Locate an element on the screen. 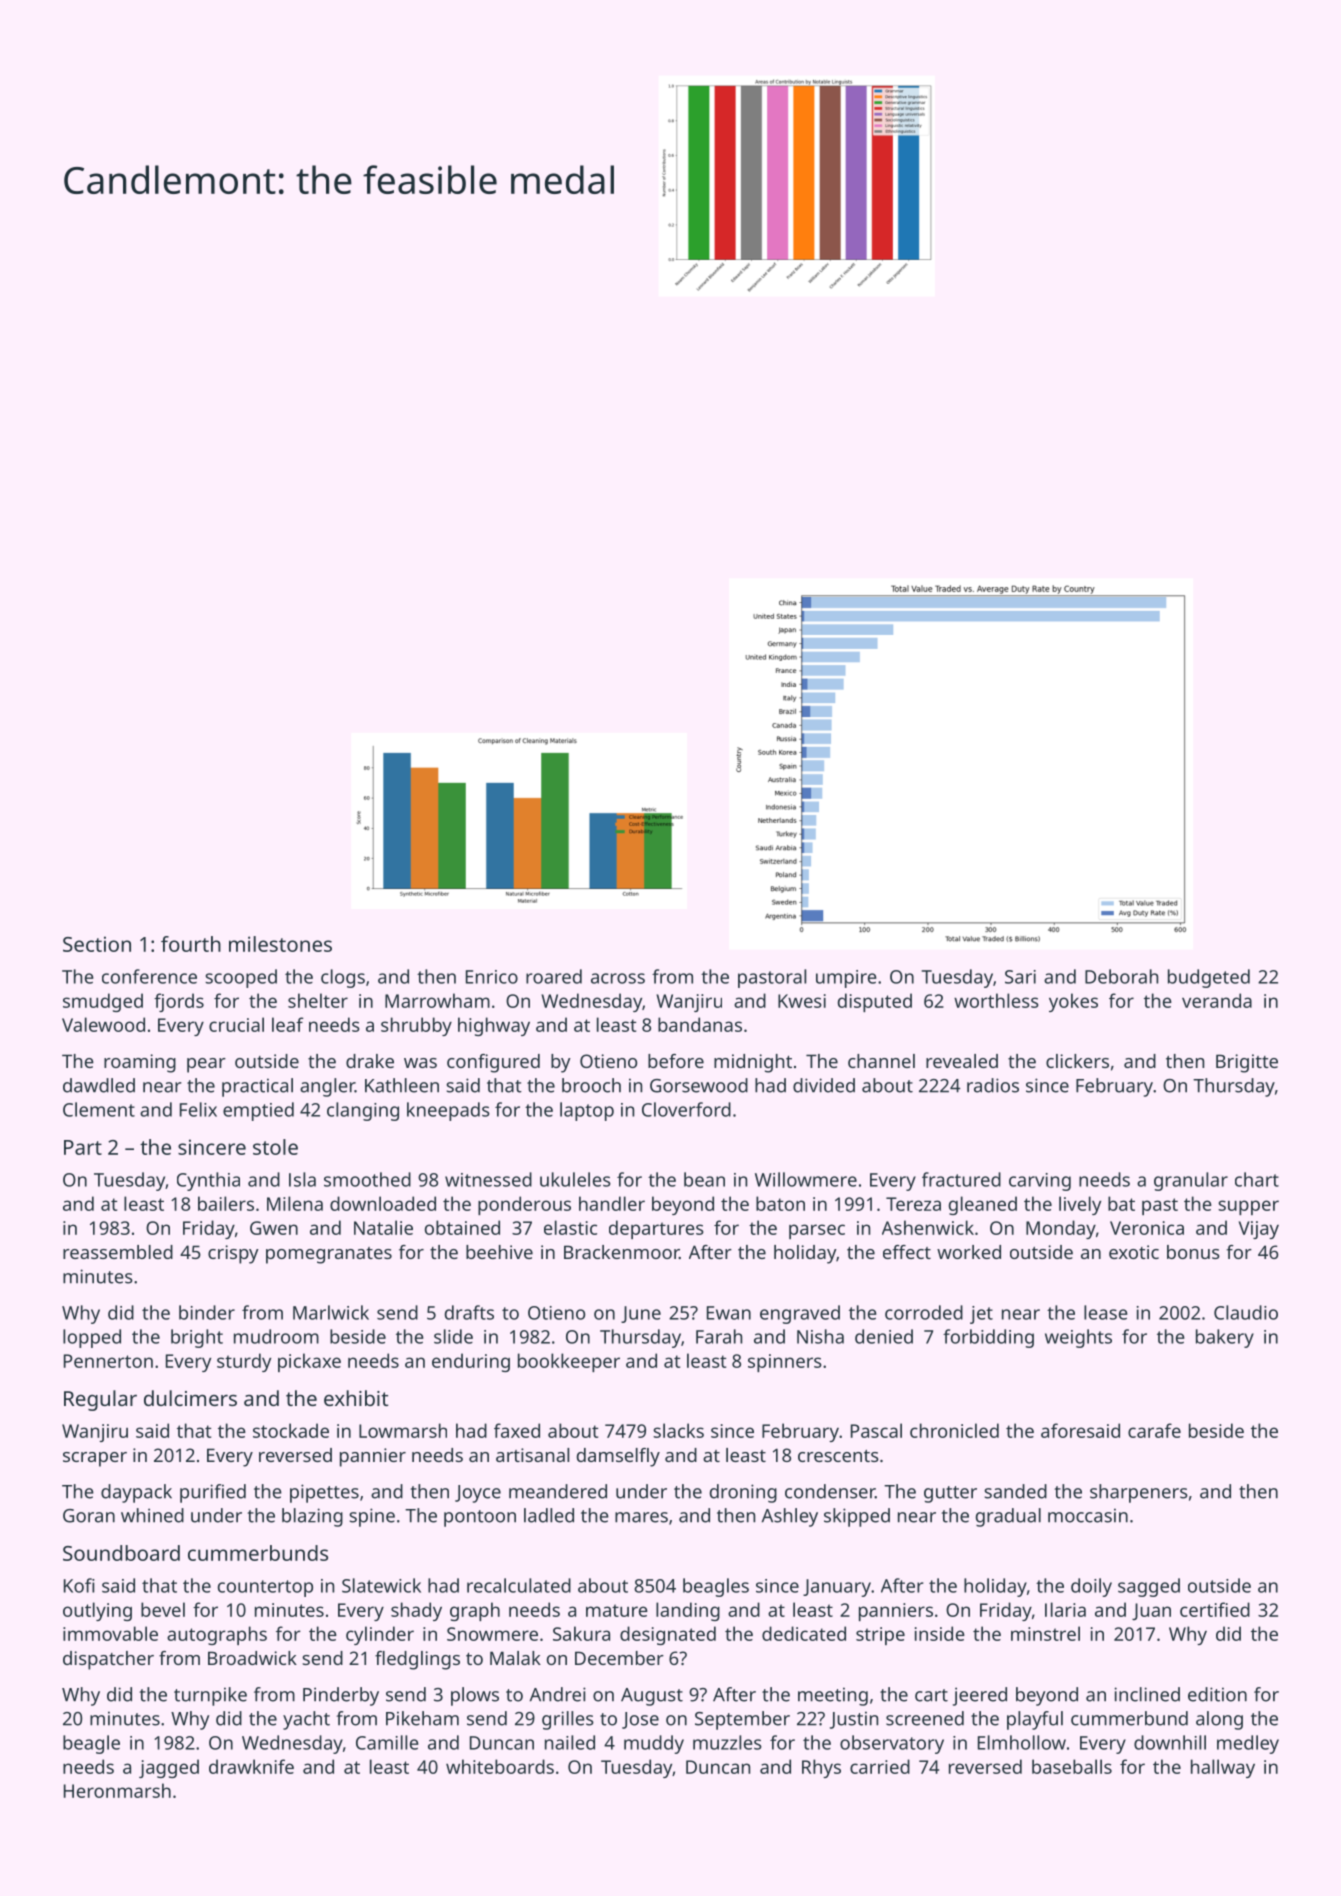 The height and width of the screenshot is (1896, 1341). jagged is located at coordinates (169, 1768).
